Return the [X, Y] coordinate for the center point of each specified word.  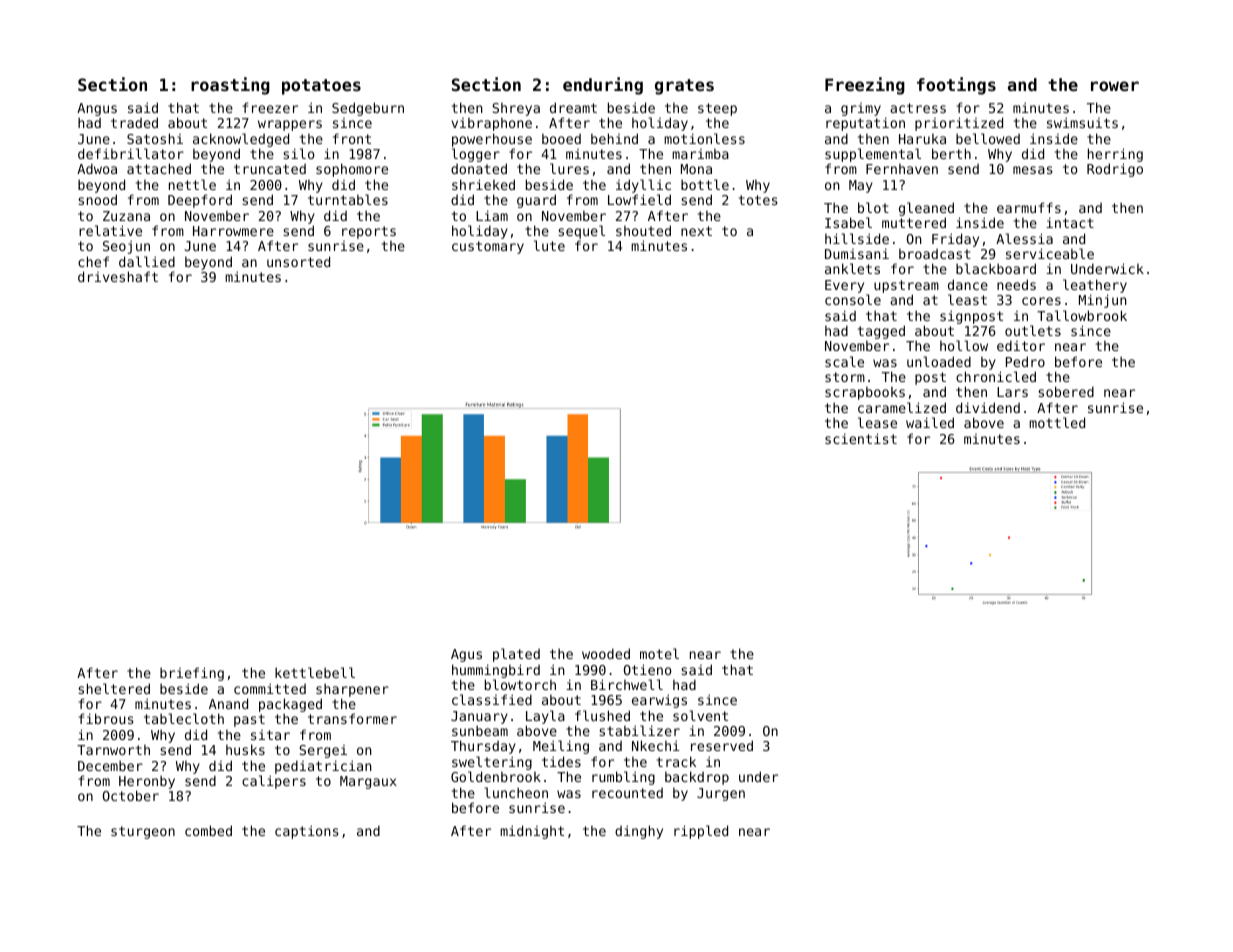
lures [569, 168]
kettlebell [315, 672]
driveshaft [118, 276]
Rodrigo [1115, 170]
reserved [722, 745]
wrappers [290, 125]
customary [488, 247]
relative [110, 230]
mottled [1057, 422]
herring [1115, 156]
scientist [861, 438]
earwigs [659, 701]
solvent [700, 715]
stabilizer [639, 730]
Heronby [147, 782]
